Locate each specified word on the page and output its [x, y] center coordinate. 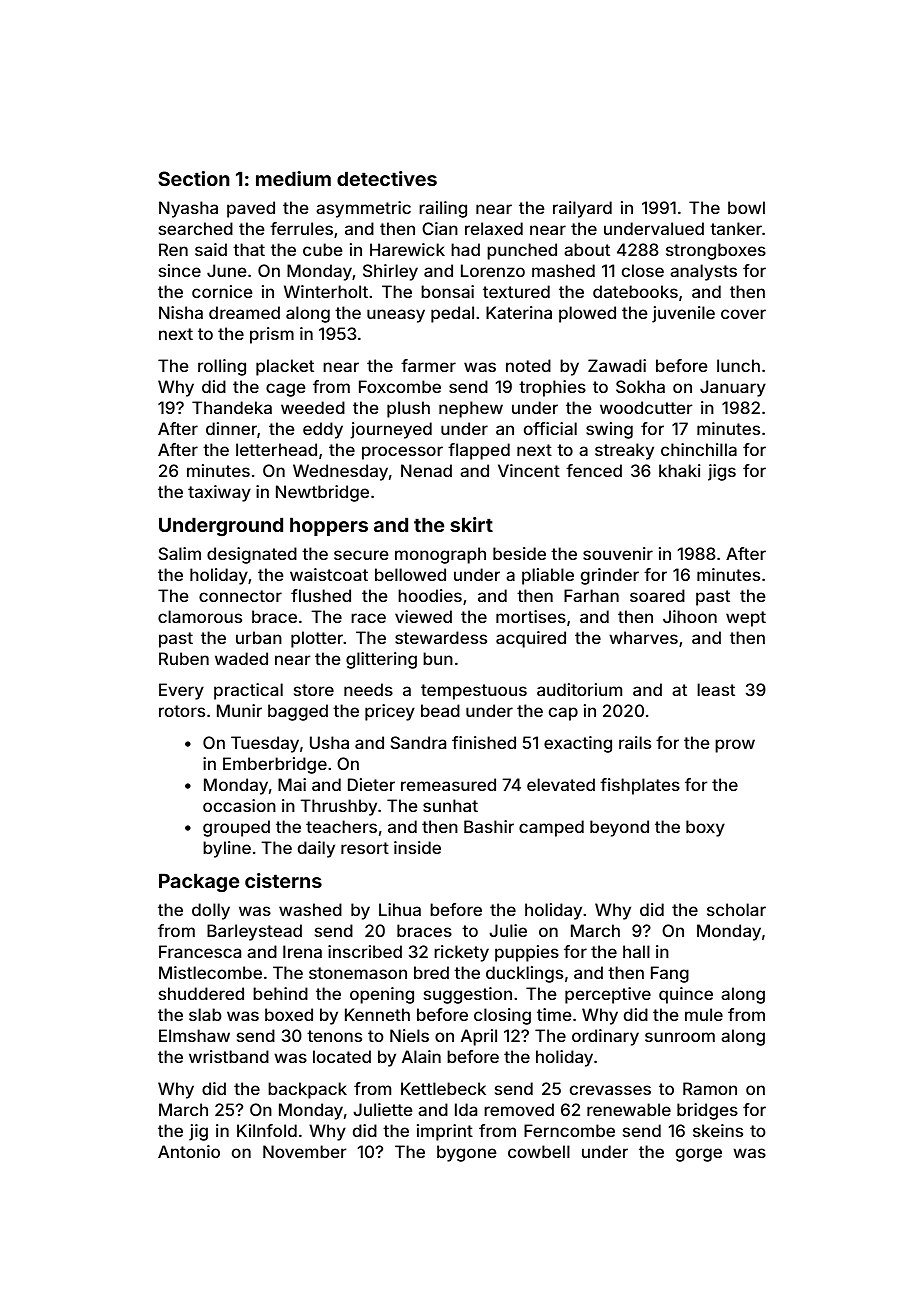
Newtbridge [322, 493]
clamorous [200, 616]
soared [657, 595]
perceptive [608, 995]
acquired [531, 639]
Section [194, 178]
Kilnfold [267, 1130]
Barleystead [254, 932]
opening [382, 995]
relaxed [494, 228]
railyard [582, 209]
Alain [421, 1056]
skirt [471, 524]
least [716, 689]
